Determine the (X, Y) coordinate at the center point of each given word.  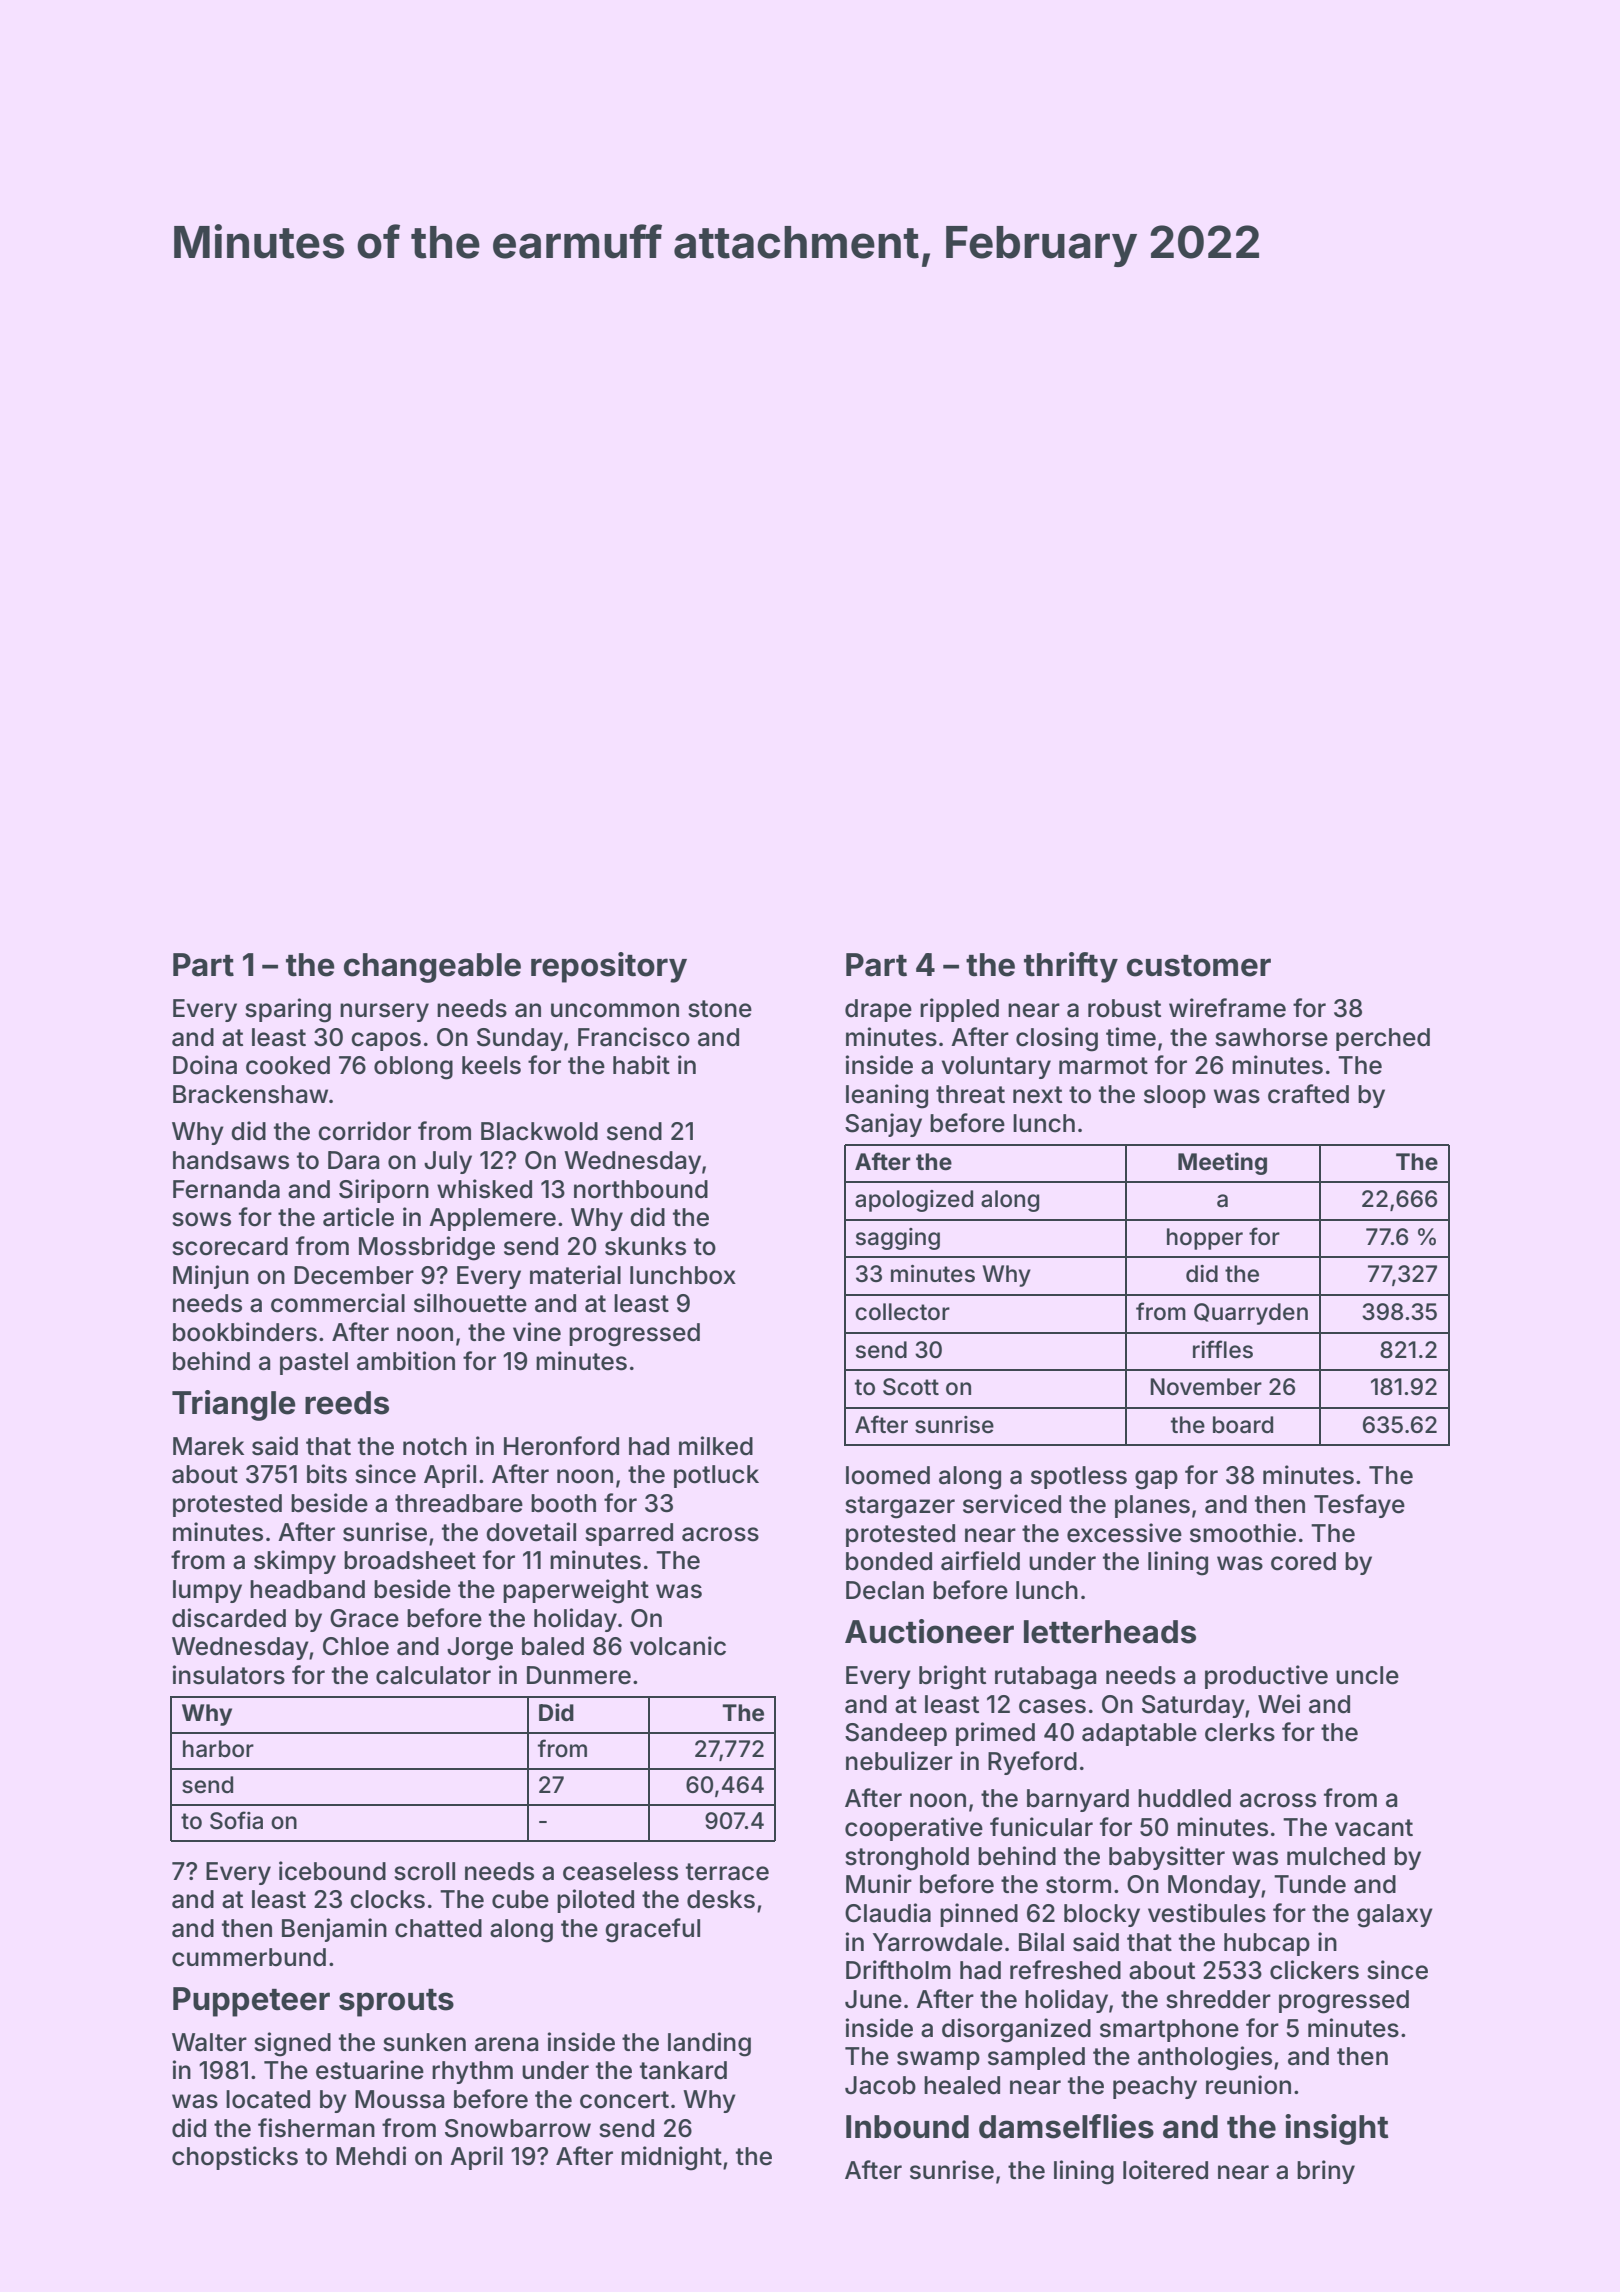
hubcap (1267, 1944)
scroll (424, 1871)
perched (1383, 1039)
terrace (727, 1872)
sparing (288, 1010)
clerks (1240, 1732)
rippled (959, 1010)
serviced (1012, 1504)
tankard (683, 2070)
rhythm (472, 2072)
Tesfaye (1359, 1506)
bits (327, 1474)
